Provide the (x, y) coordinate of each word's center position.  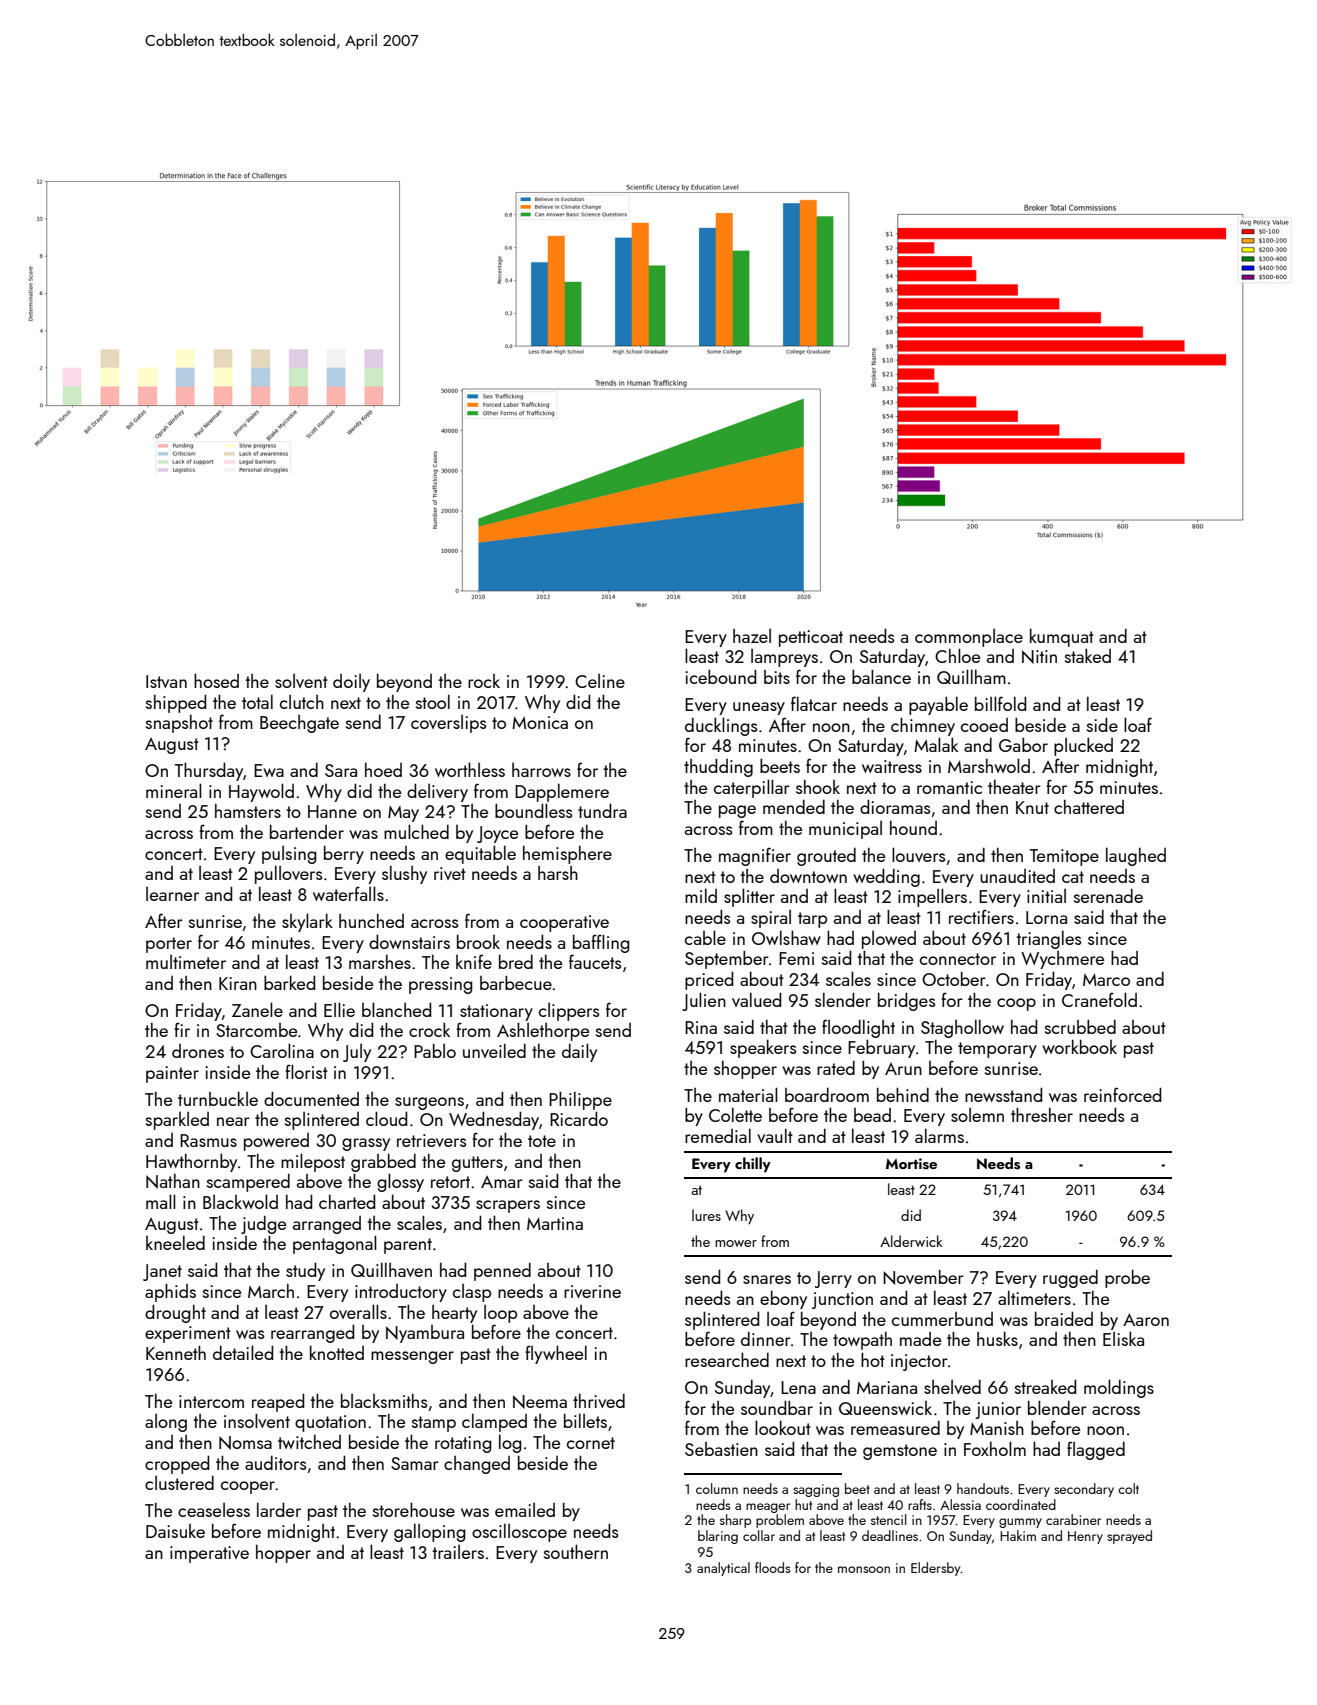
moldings (1119, 1388)
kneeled (175, 1242)
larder (279, 1509)
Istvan (166, 681)
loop (500, 1314)
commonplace (969, 638)
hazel (752, 636)
